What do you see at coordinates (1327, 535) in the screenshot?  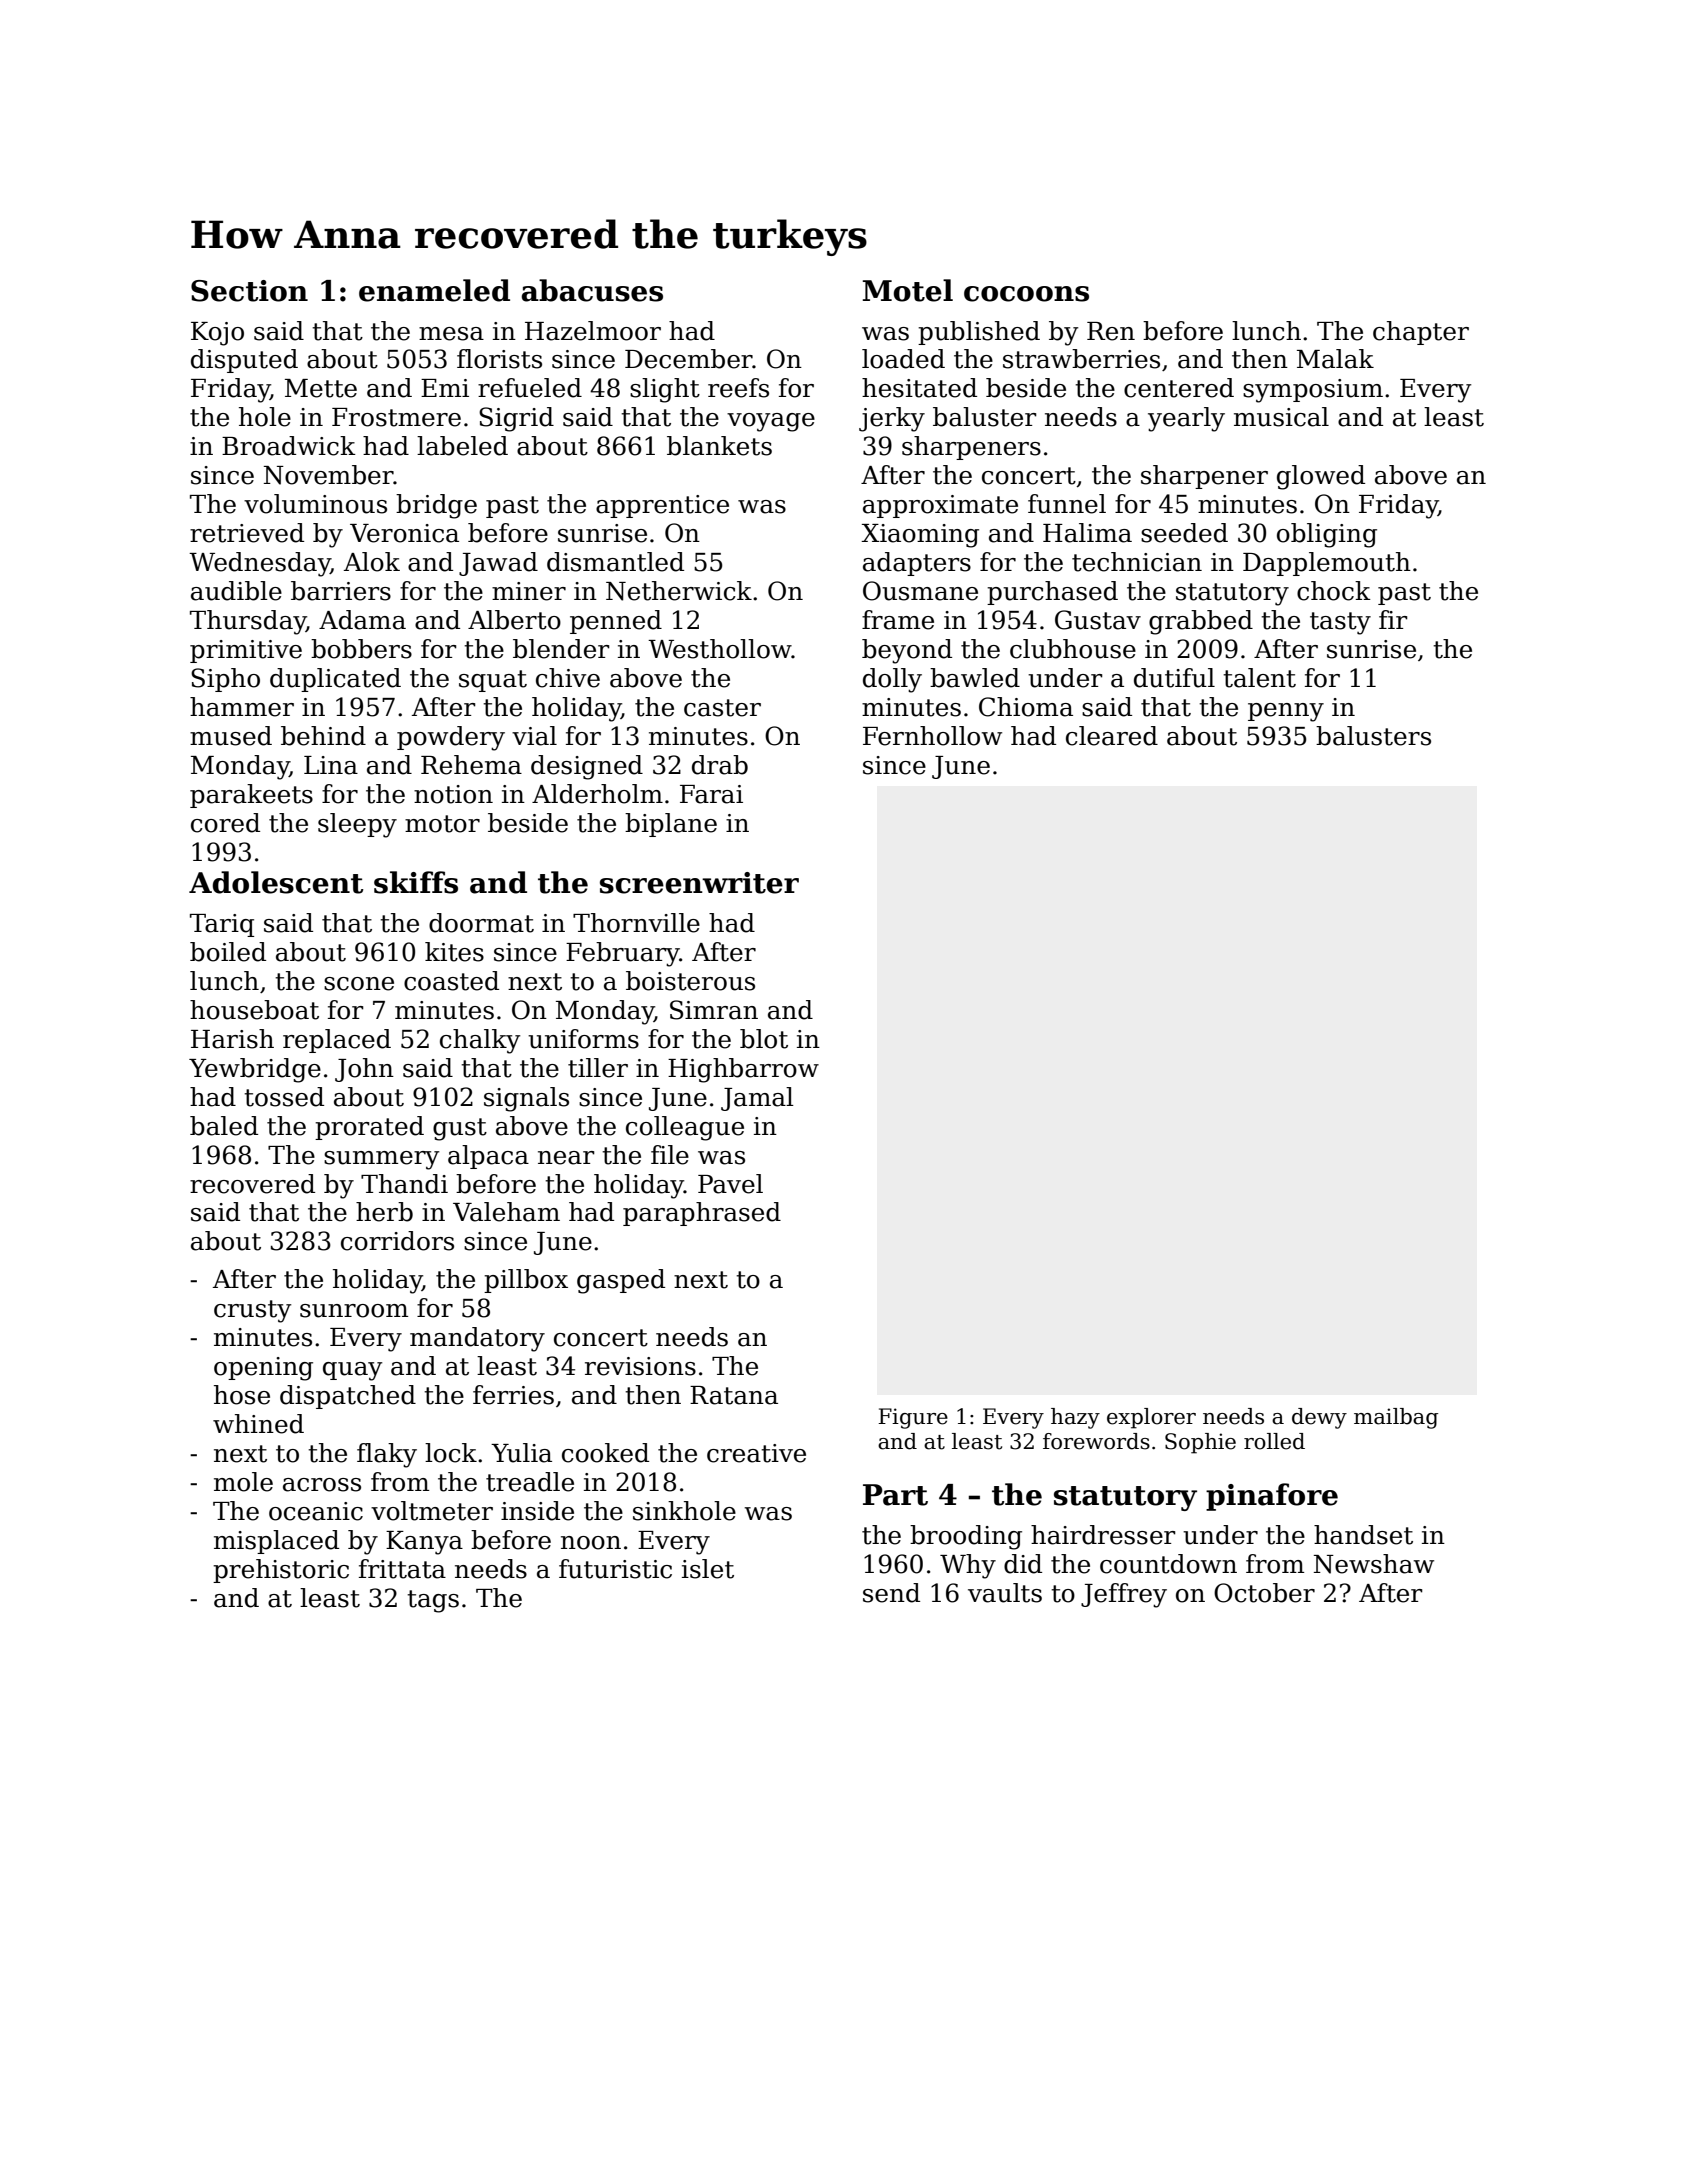 I see `obliging` at bounding box center [1327, 535].
